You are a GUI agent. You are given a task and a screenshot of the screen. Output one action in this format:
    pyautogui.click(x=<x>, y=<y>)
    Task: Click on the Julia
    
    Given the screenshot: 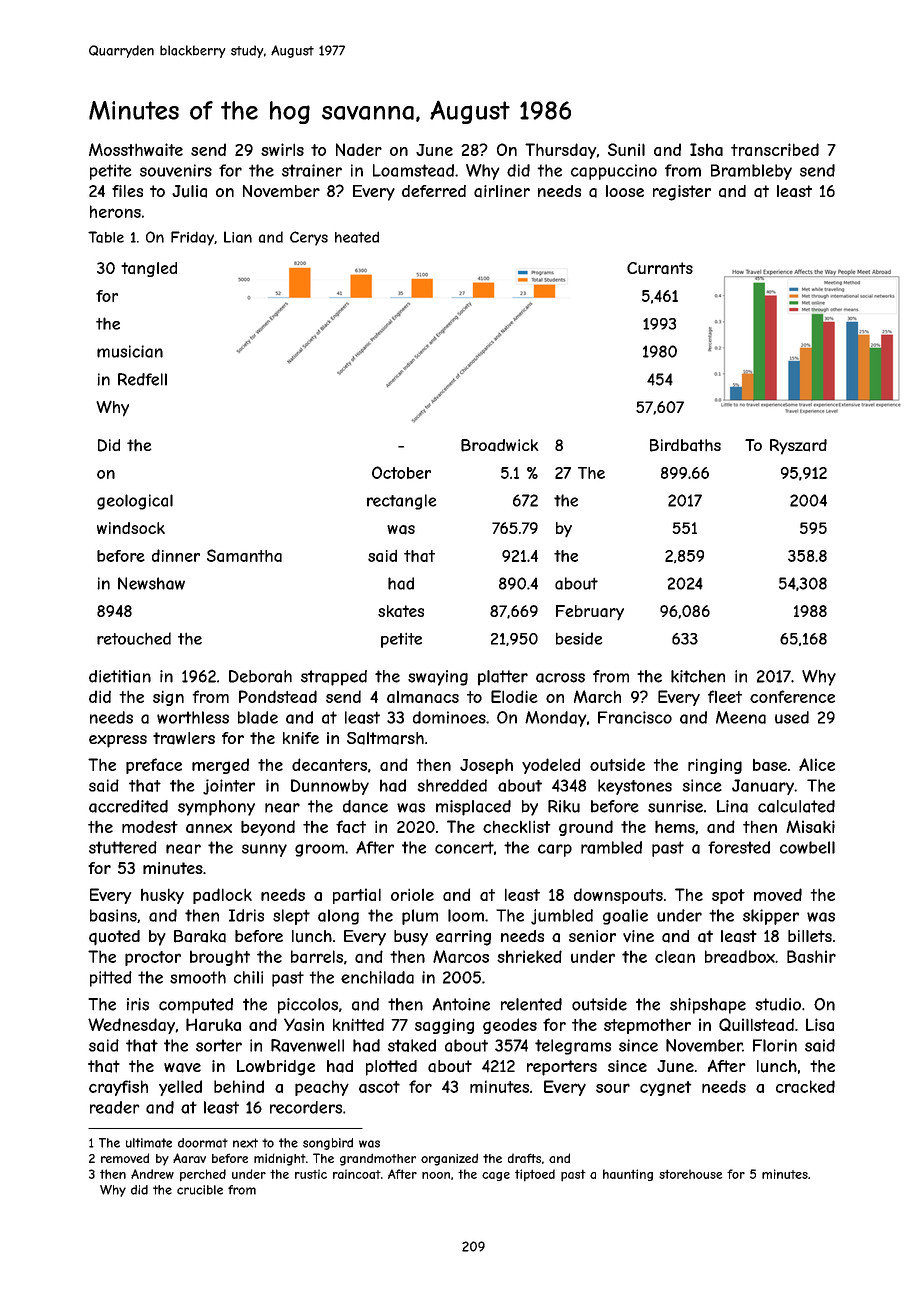 What is the action you would take?
    pyautogui.click(x=189, y=191)
